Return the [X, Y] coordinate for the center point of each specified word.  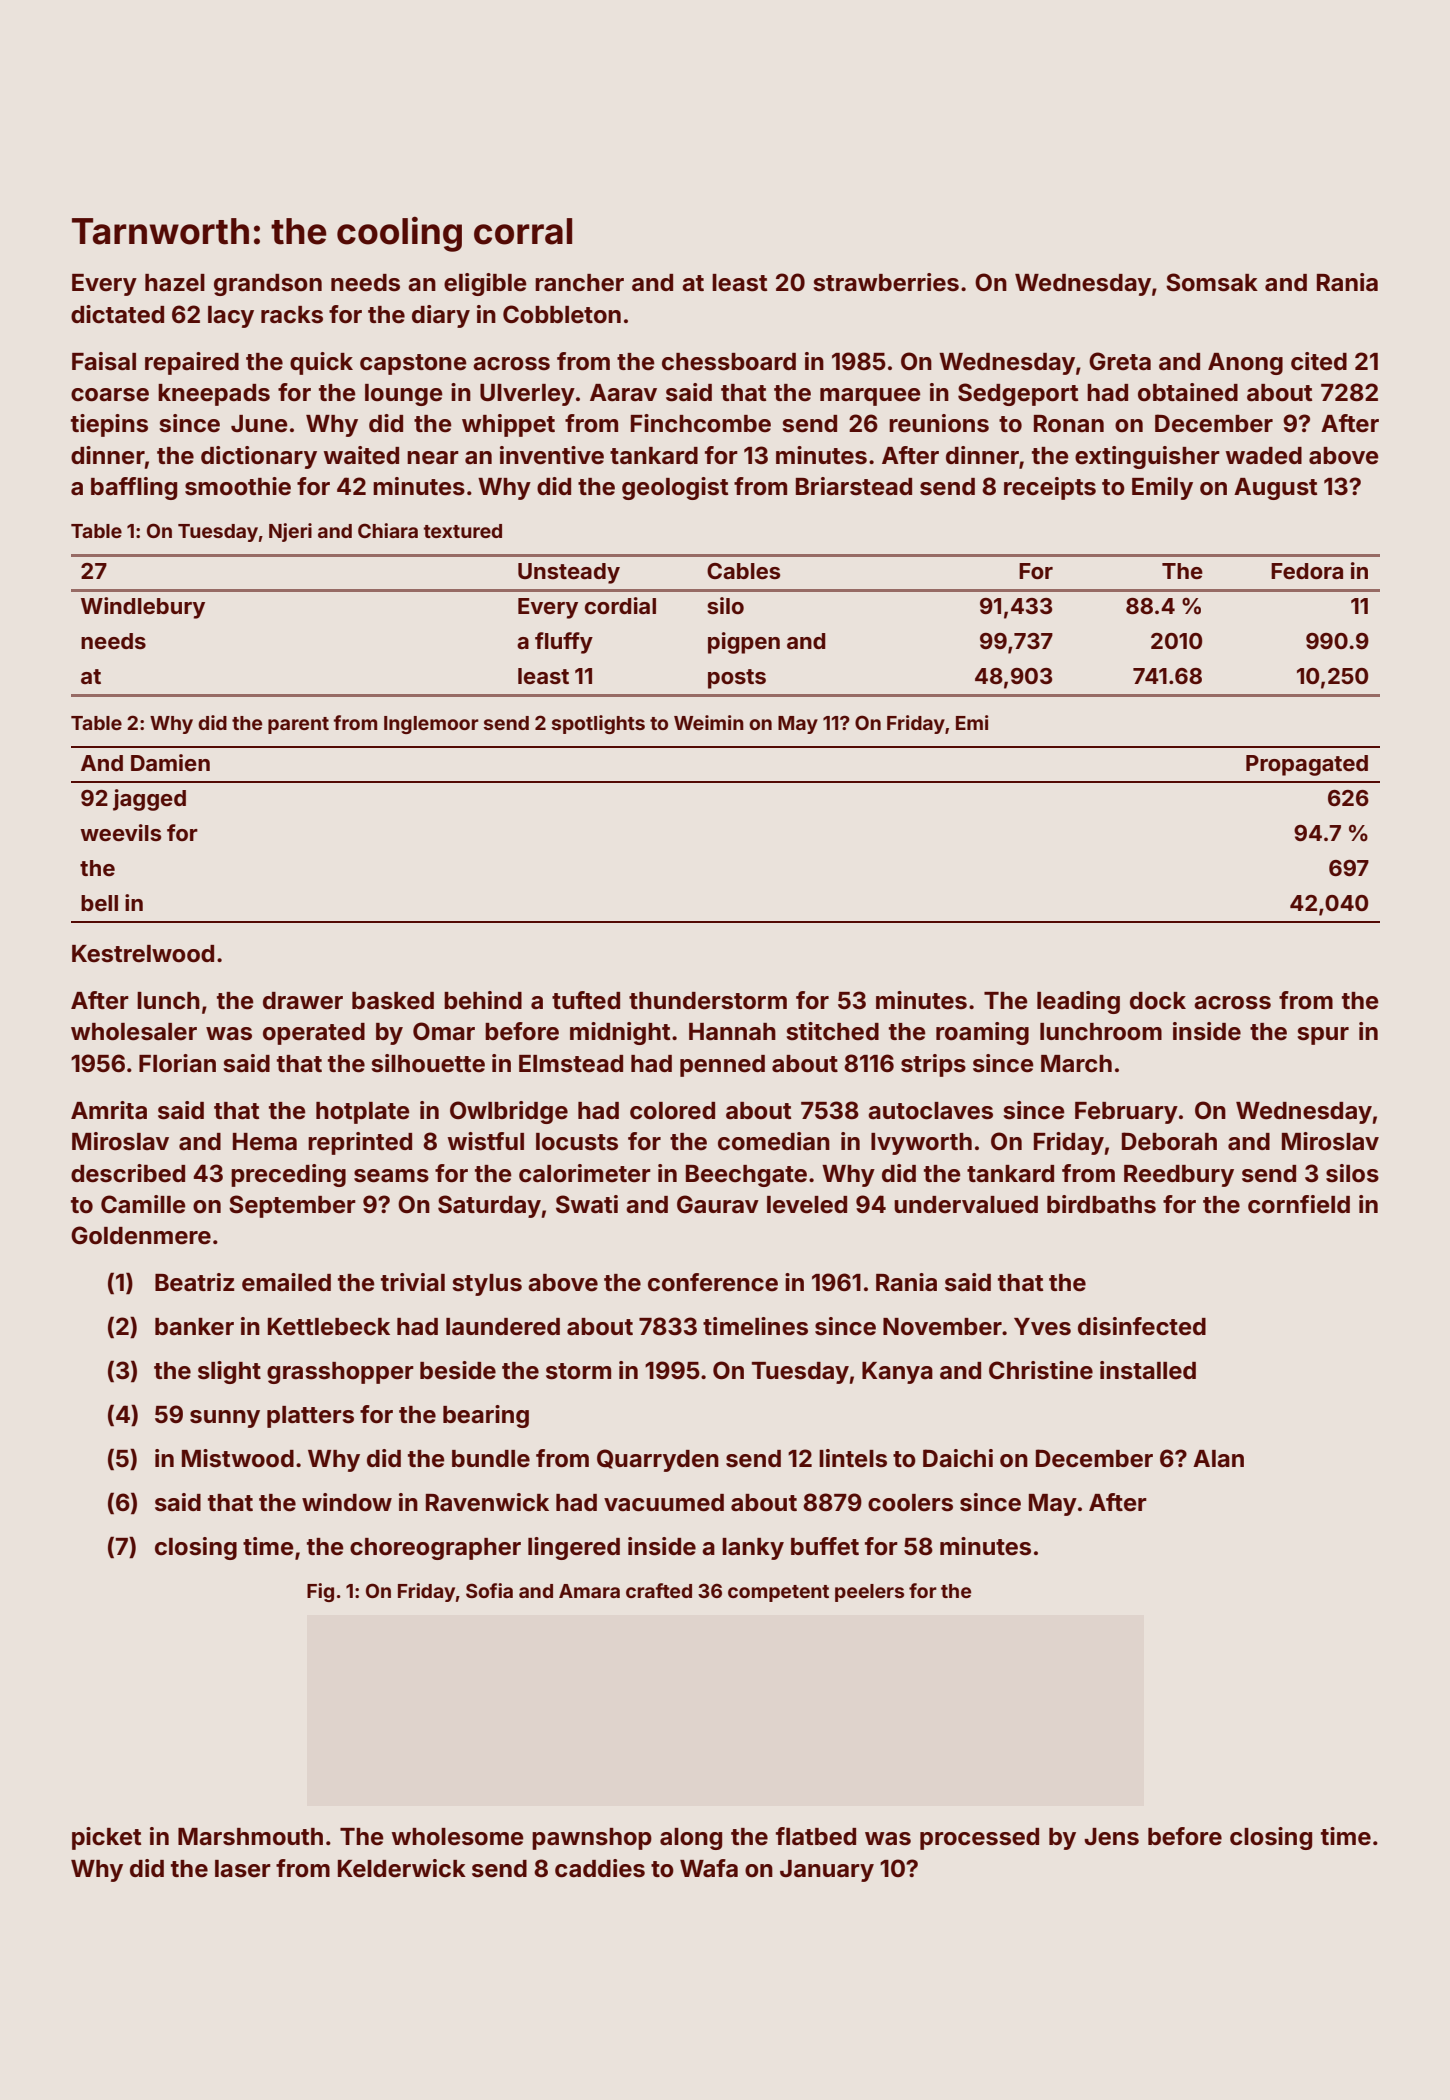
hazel [175, 283]
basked [393, 1001]
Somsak [1212, 282]
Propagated [1307, 765]
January [827, 1871]
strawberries [886, 282]
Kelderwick [402, 1868]
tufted [586, 1000]
